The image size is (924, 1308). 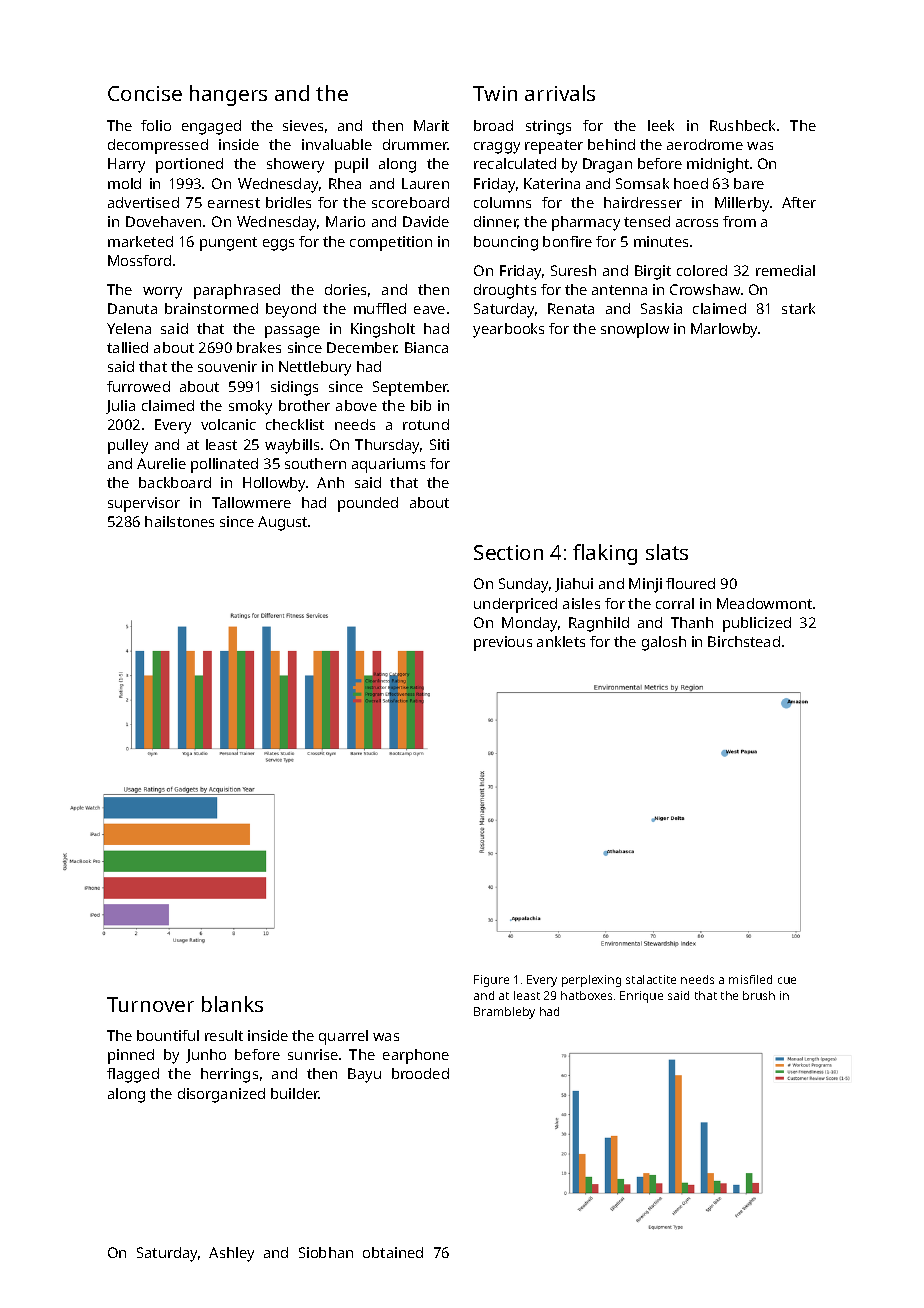 What do you see at coordinates (145, 93) in the image?
I see `Concise` at bounding box center [145, 93].
